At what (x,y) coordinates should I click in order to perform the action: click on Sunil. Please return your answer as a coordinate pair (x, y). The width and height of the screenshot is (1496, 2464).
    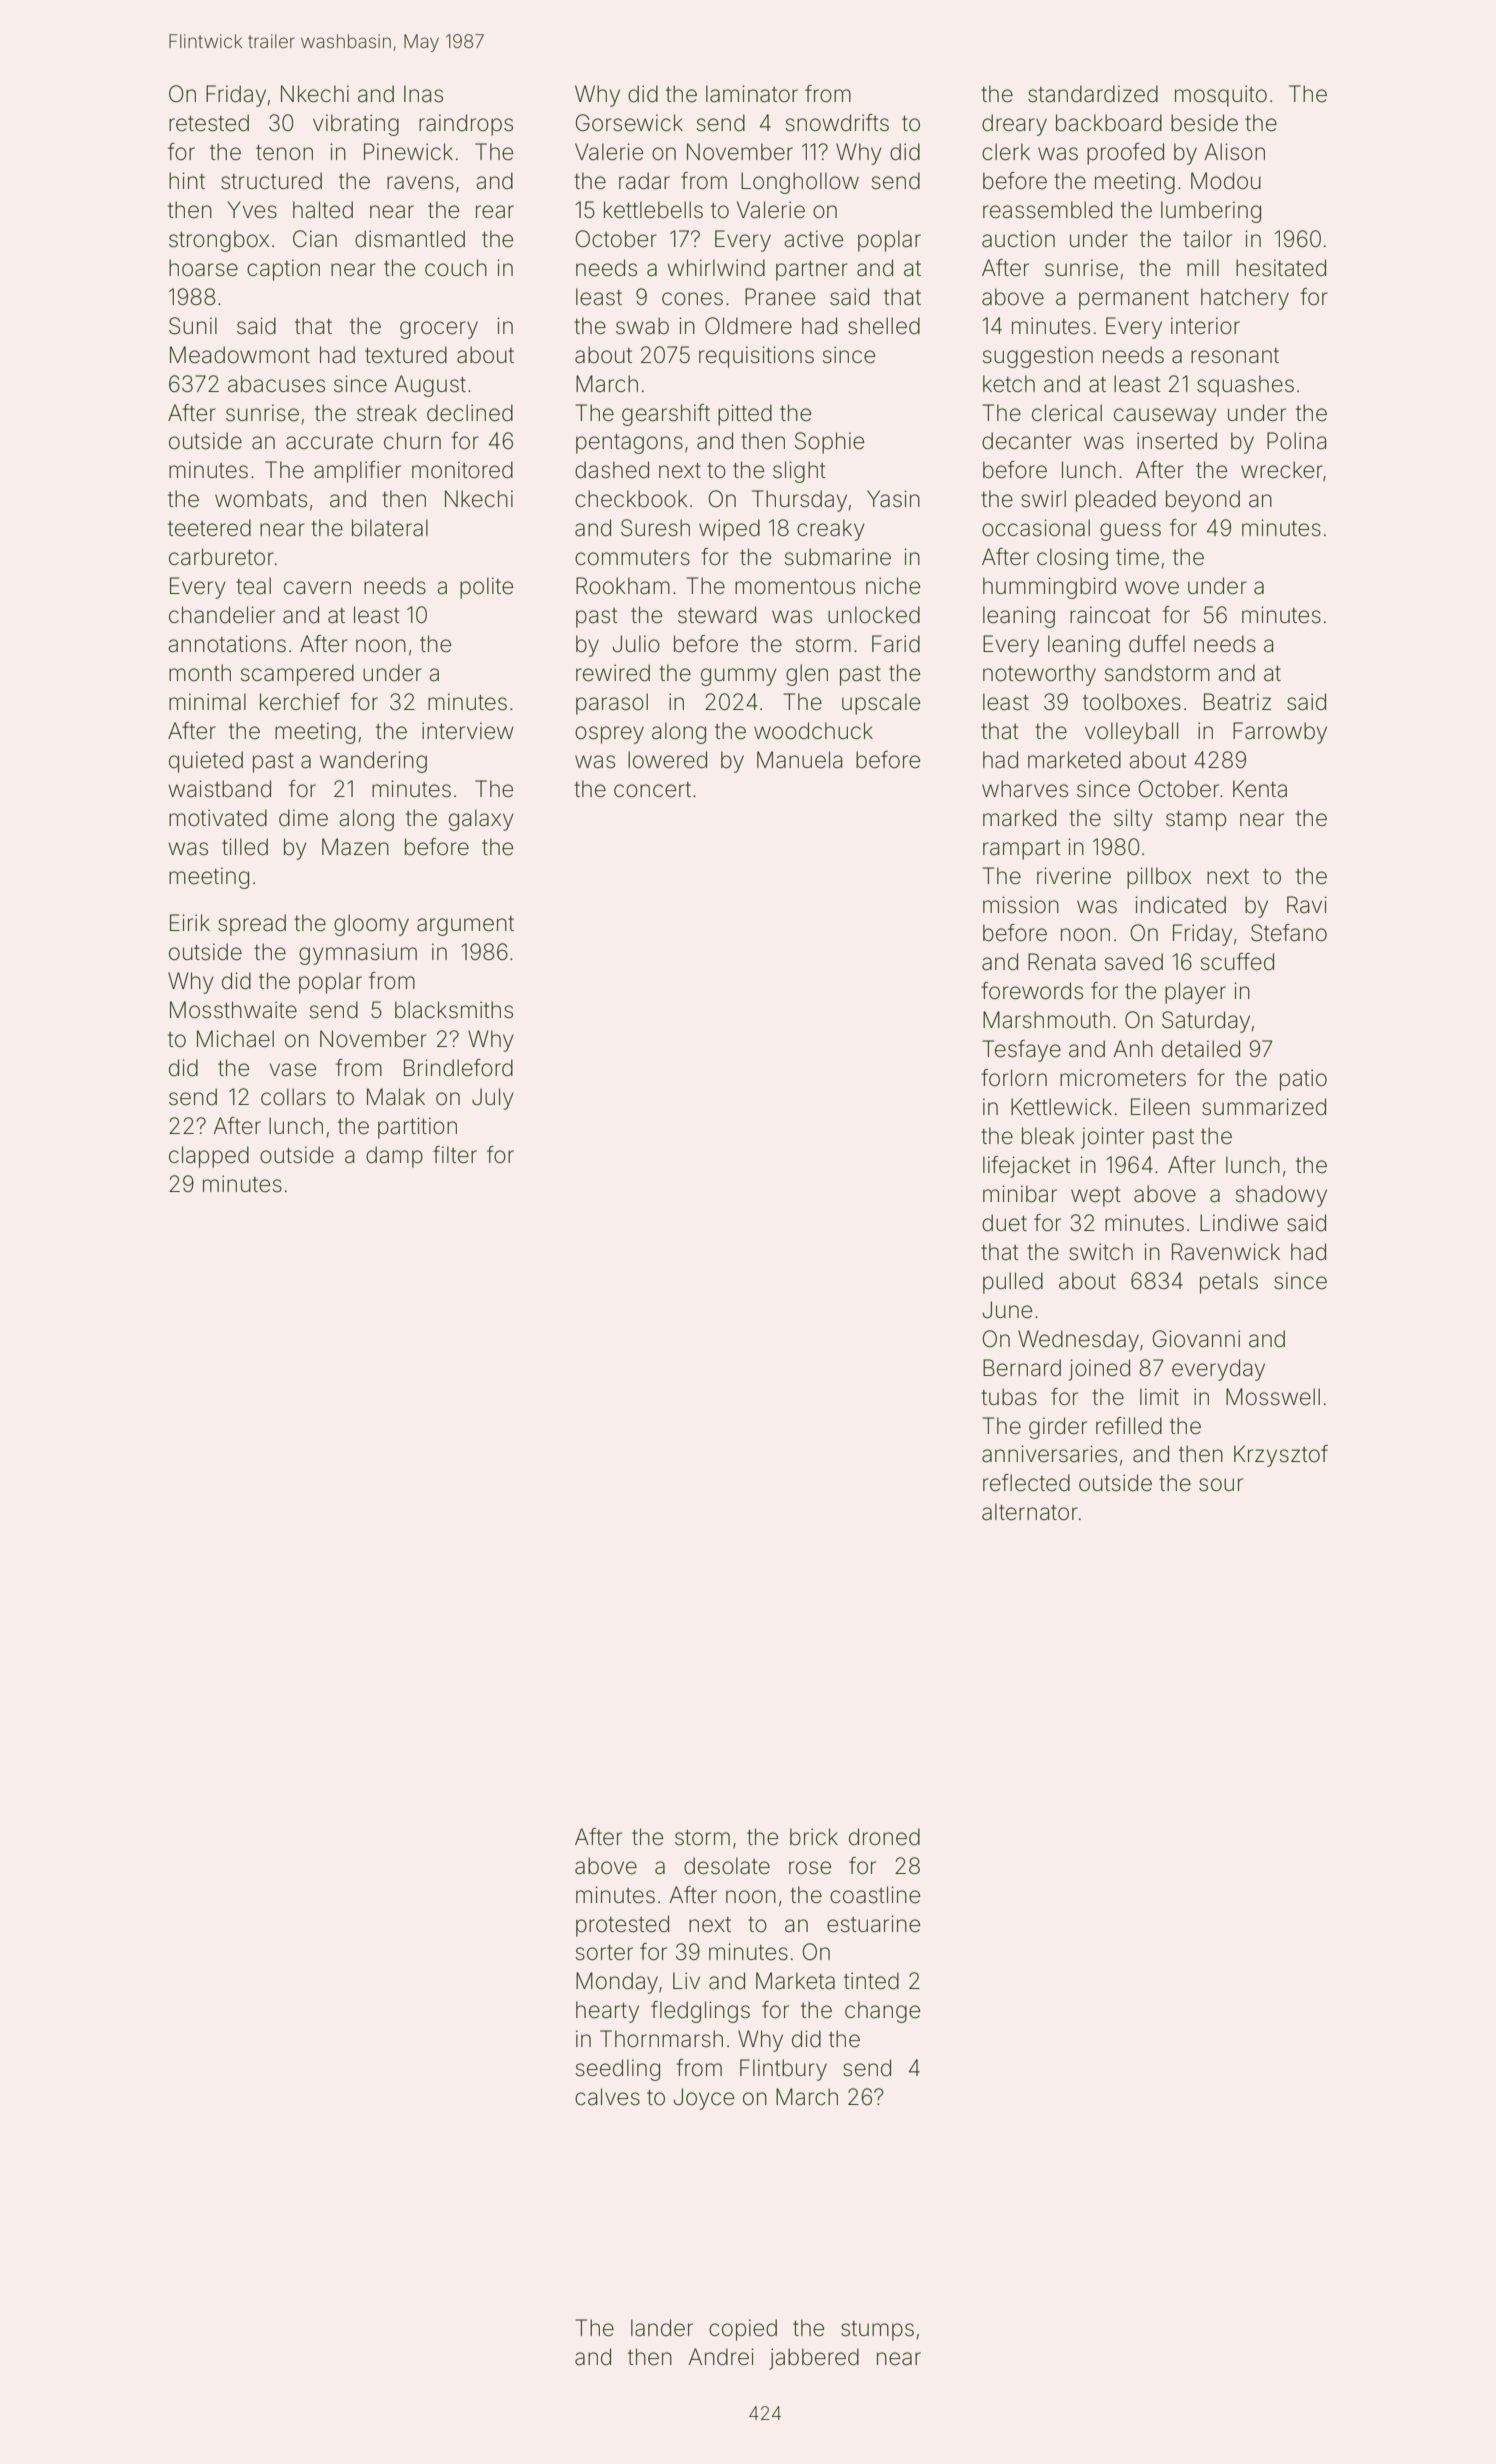
    Looking at the image, I should click on (193, 326).
